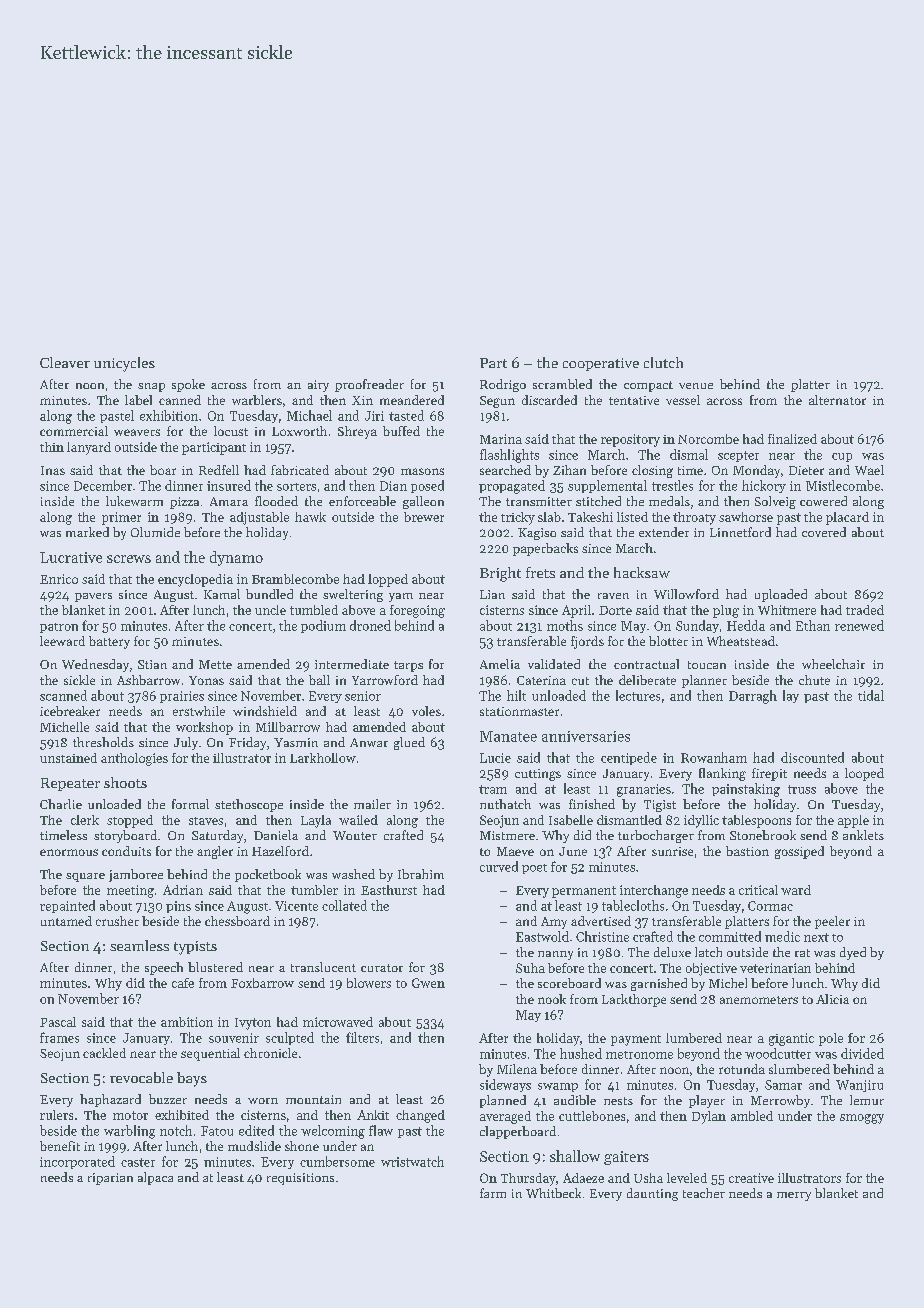 The height and width of the image is (1308, 924). I want to click on alpaca, so click(155, 1178).
